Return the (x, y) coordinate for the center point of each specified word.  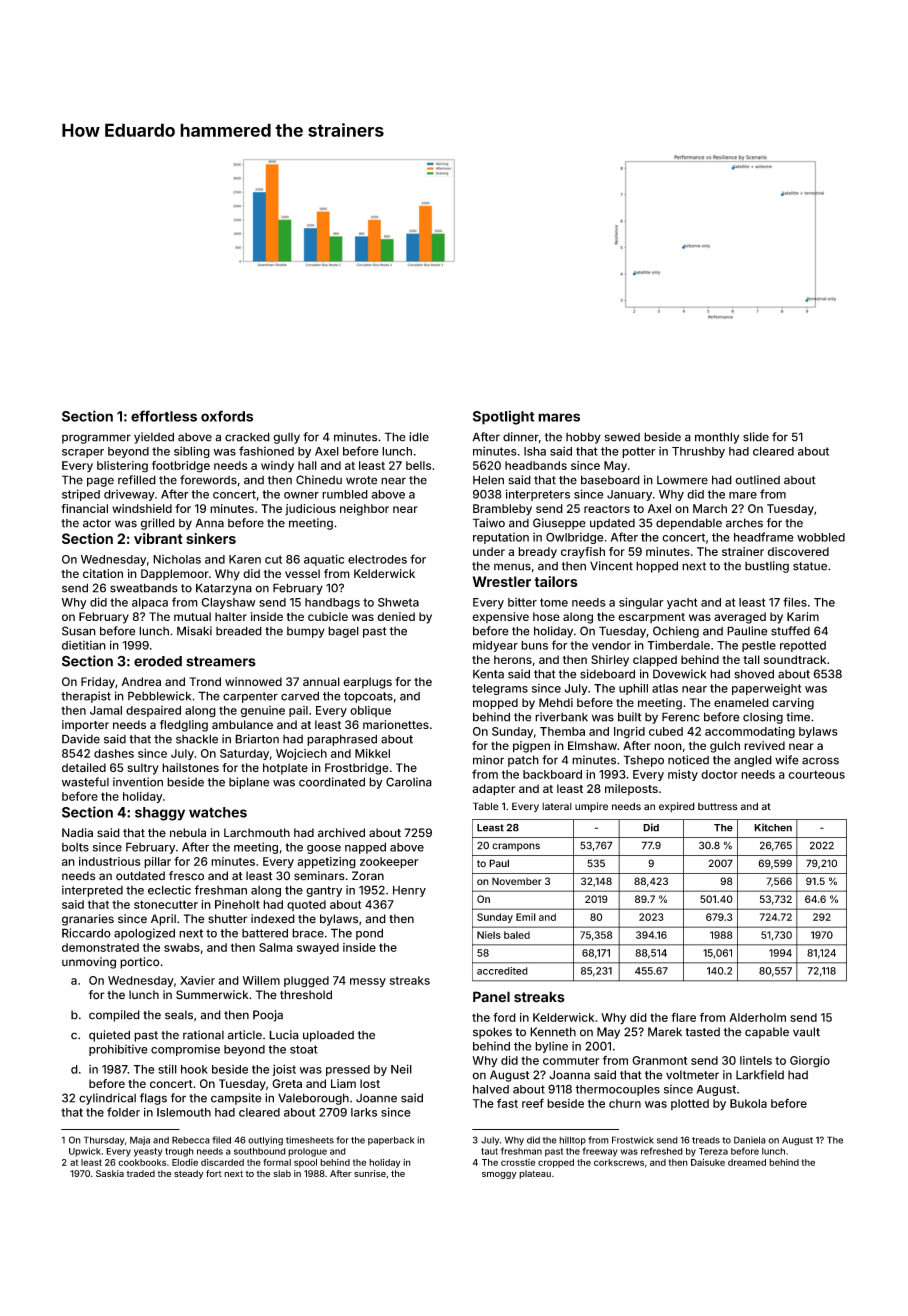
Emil (526, 917)
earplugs (367, 683)
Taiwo (489, 523)
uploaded (328, 1036)
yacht (682, 603)
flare (683, 1017)
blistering (122, 467)
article (245, 1035)
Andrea (141, 681)
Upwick (85, 1152)
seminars (319, 876)
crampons (516, 847)
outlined (757, 480)
